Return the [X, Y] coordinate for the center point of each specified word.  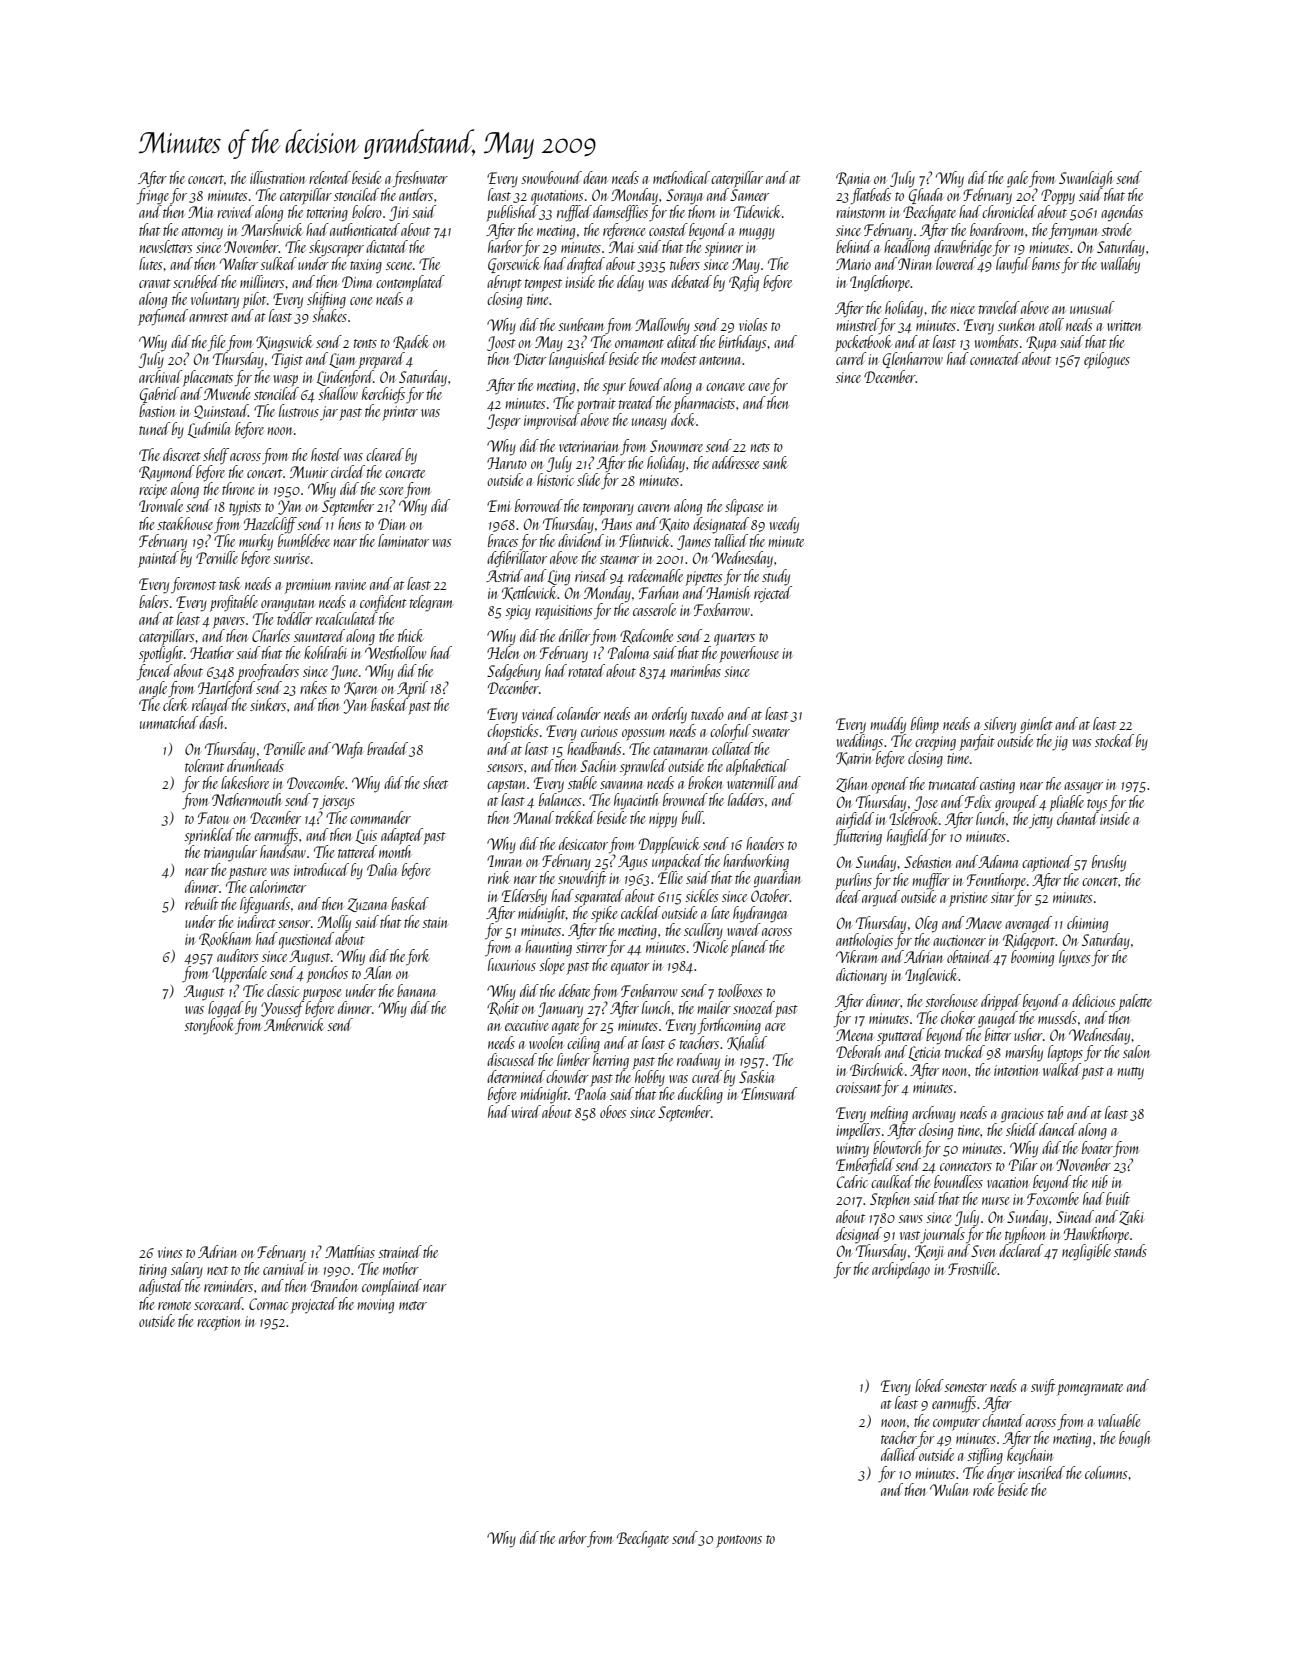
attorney [202, 233]
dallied [899, 1454]
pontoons [739, 1541]
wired [526, 1111]
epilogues [1107, 360]
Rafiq [744, 283]
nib [1100, 1181]
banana [416, 990]
